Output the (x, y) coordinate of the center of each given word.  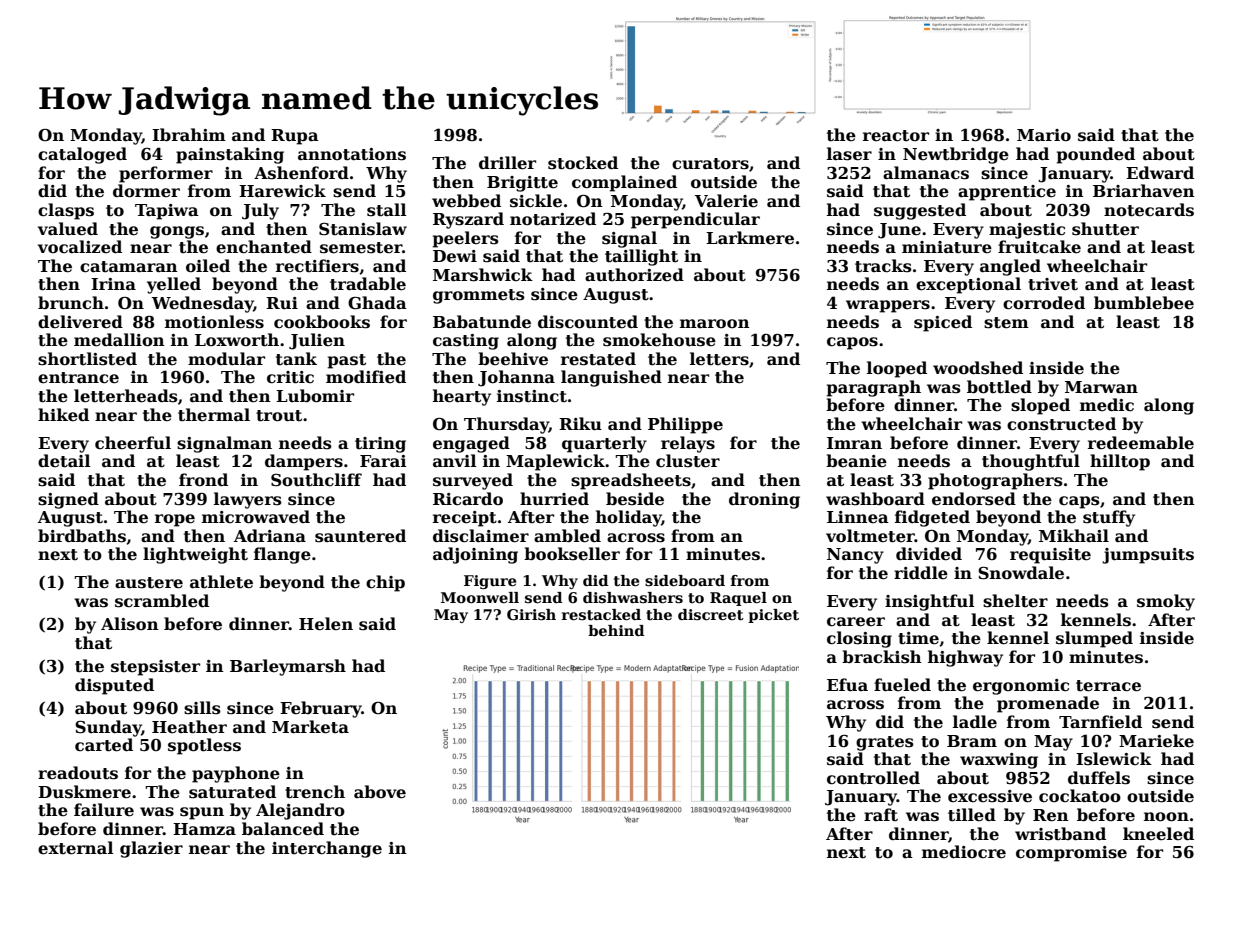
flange (282, 555)
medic (1107, 404)
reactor (896, 136)
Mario (1044, 135)
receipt (465, 519)
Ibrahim (189, 134)
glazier (151, 849)
